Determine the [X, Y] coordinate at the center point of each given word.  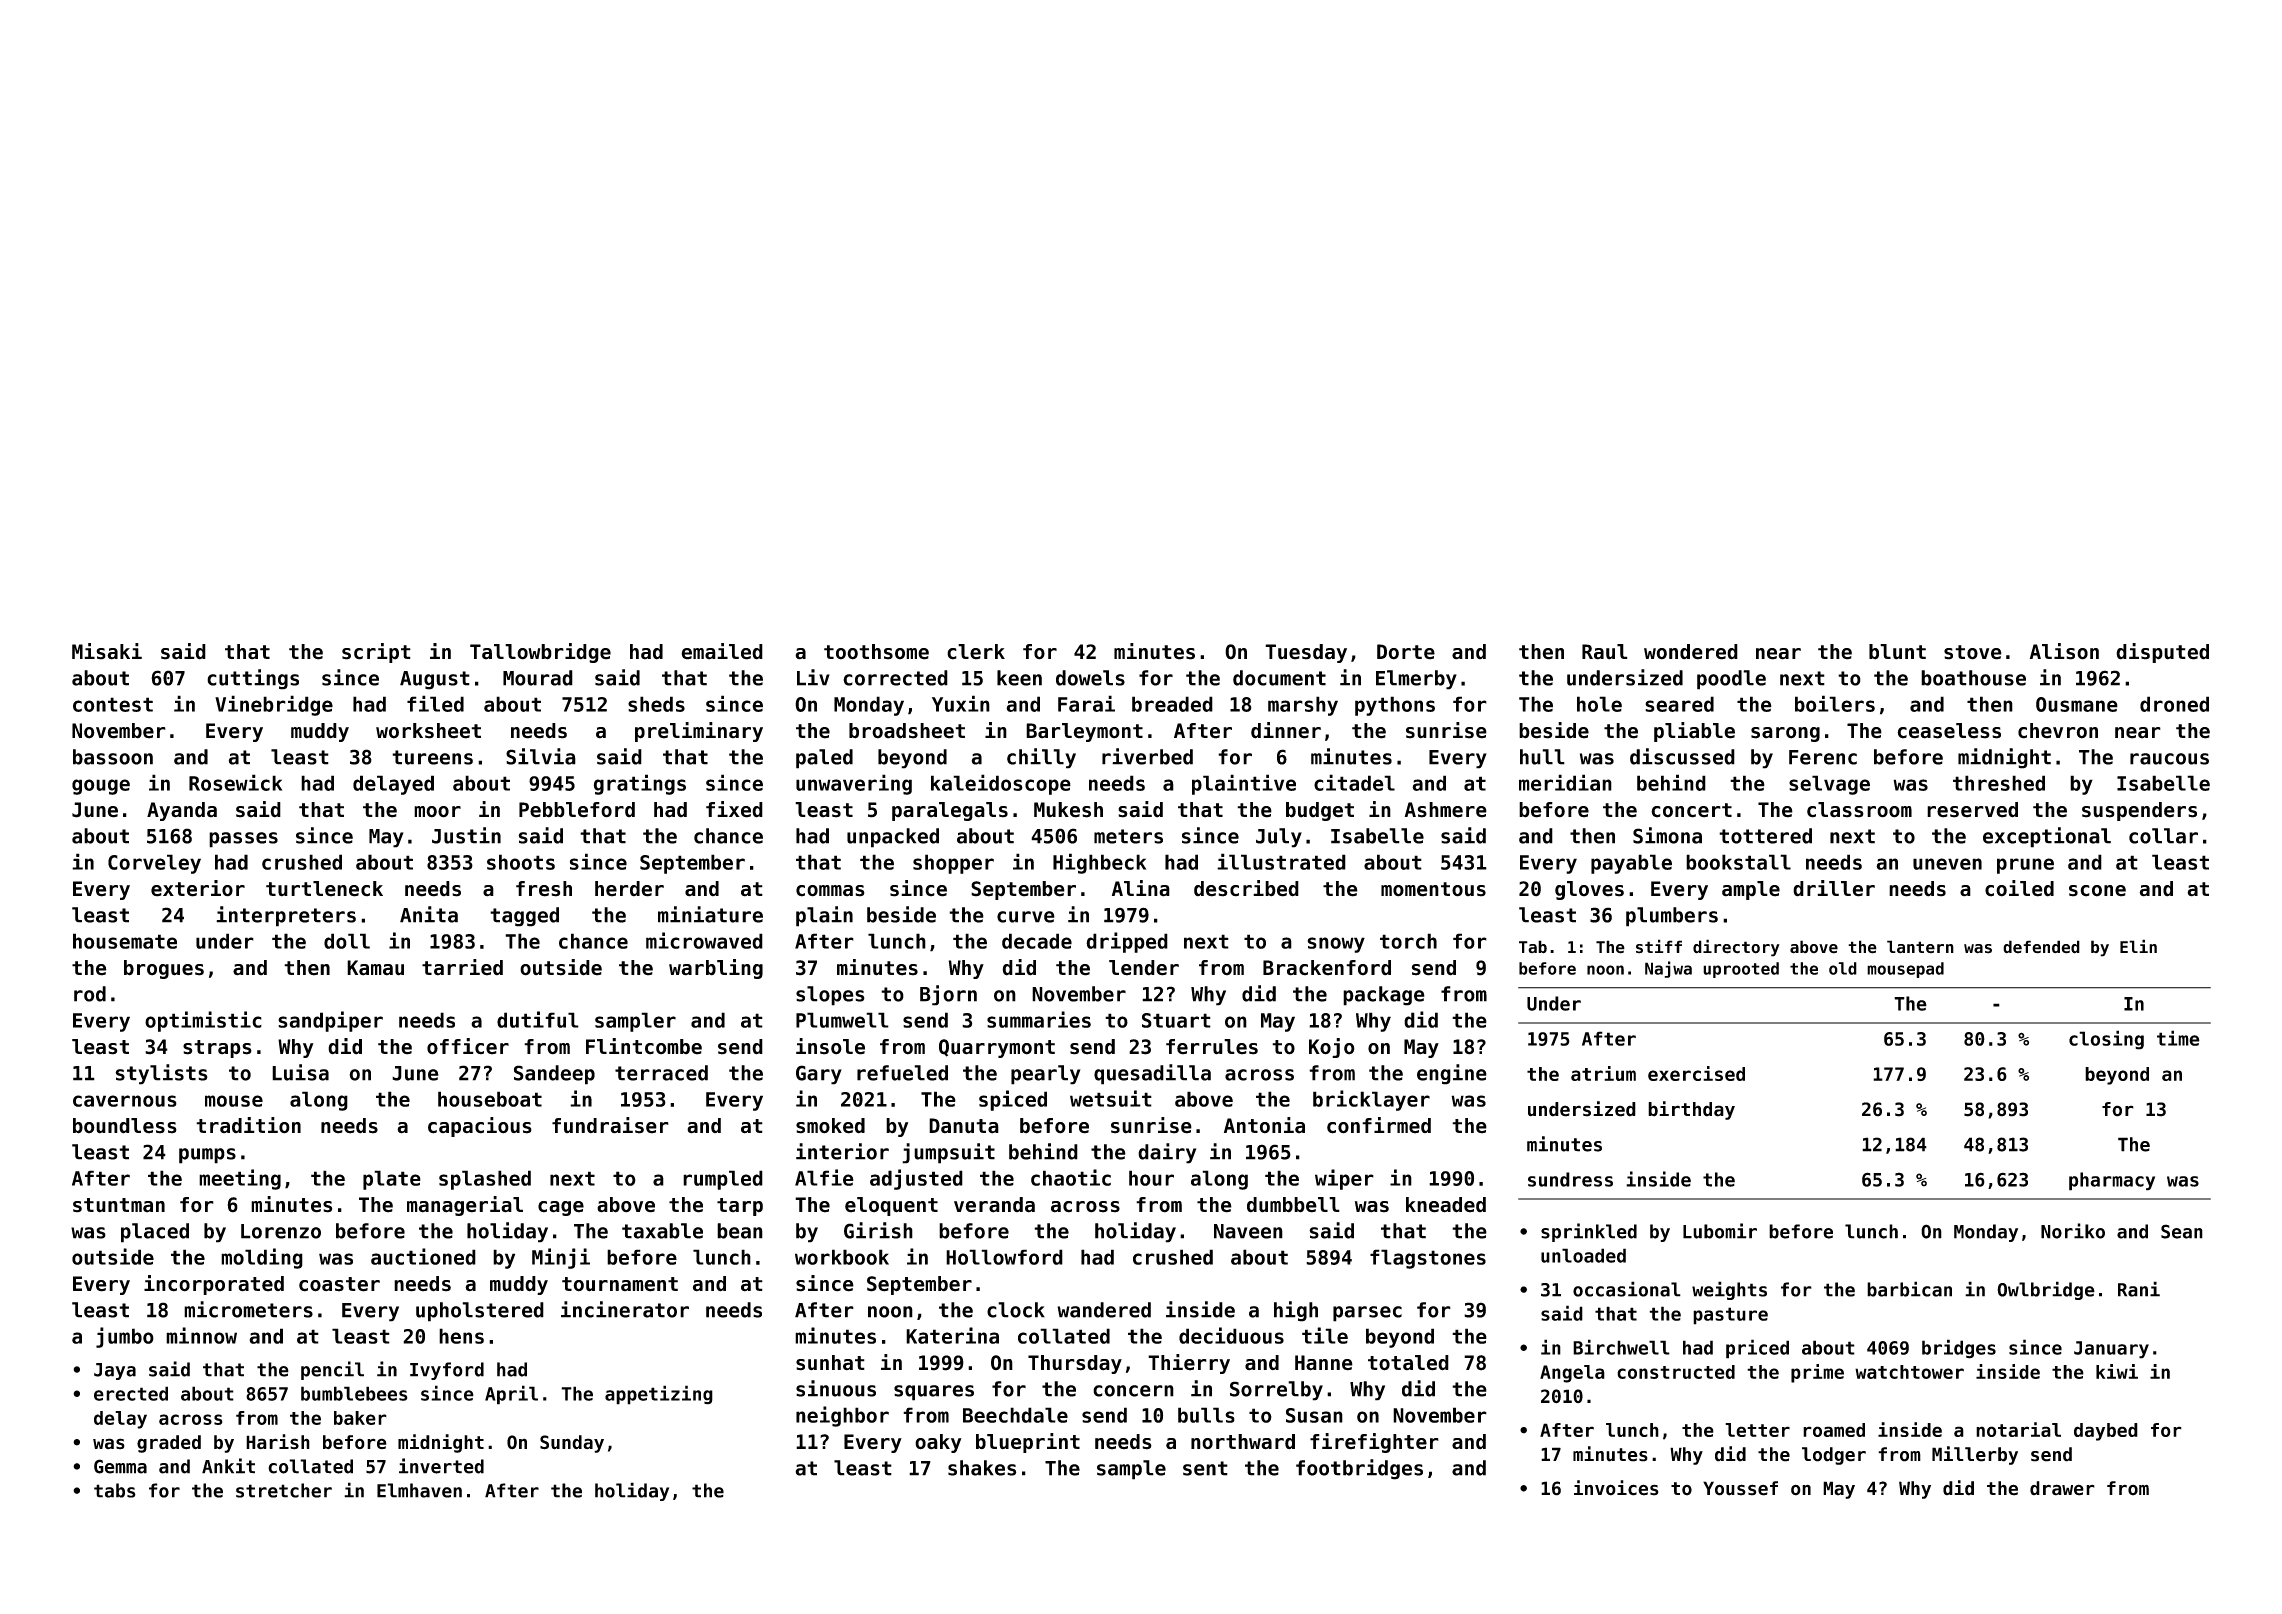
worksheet [428, 731]
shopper [953, 864]
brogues [164, 969]
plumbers [1672, 917]
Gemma [120, 1466]
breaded [1172, 704]
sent [1205, 1468]
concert [1691, 810]
